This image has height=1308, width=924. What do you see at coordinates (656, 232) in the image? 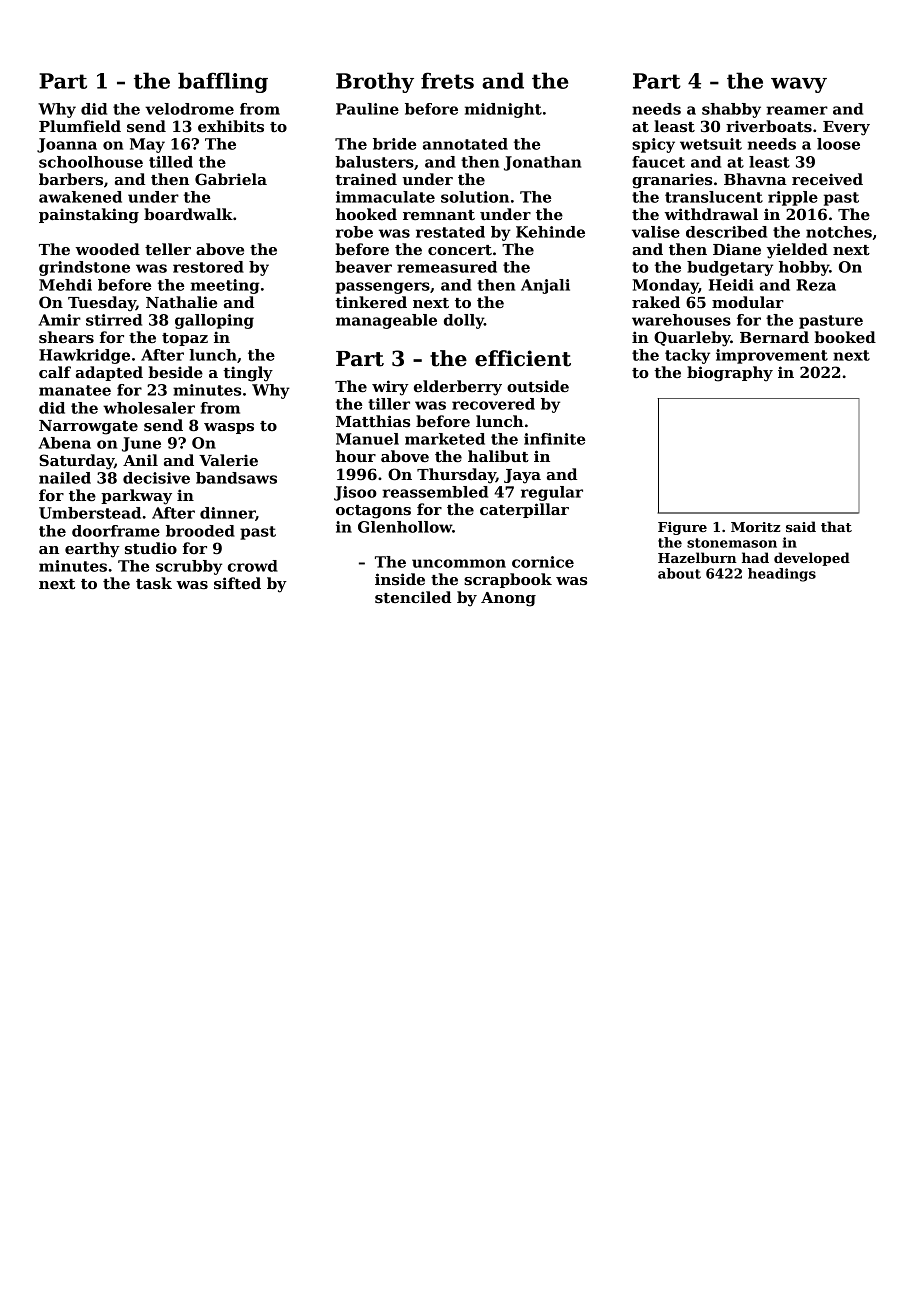
I see `valise` at bounding box center [656, 232].
